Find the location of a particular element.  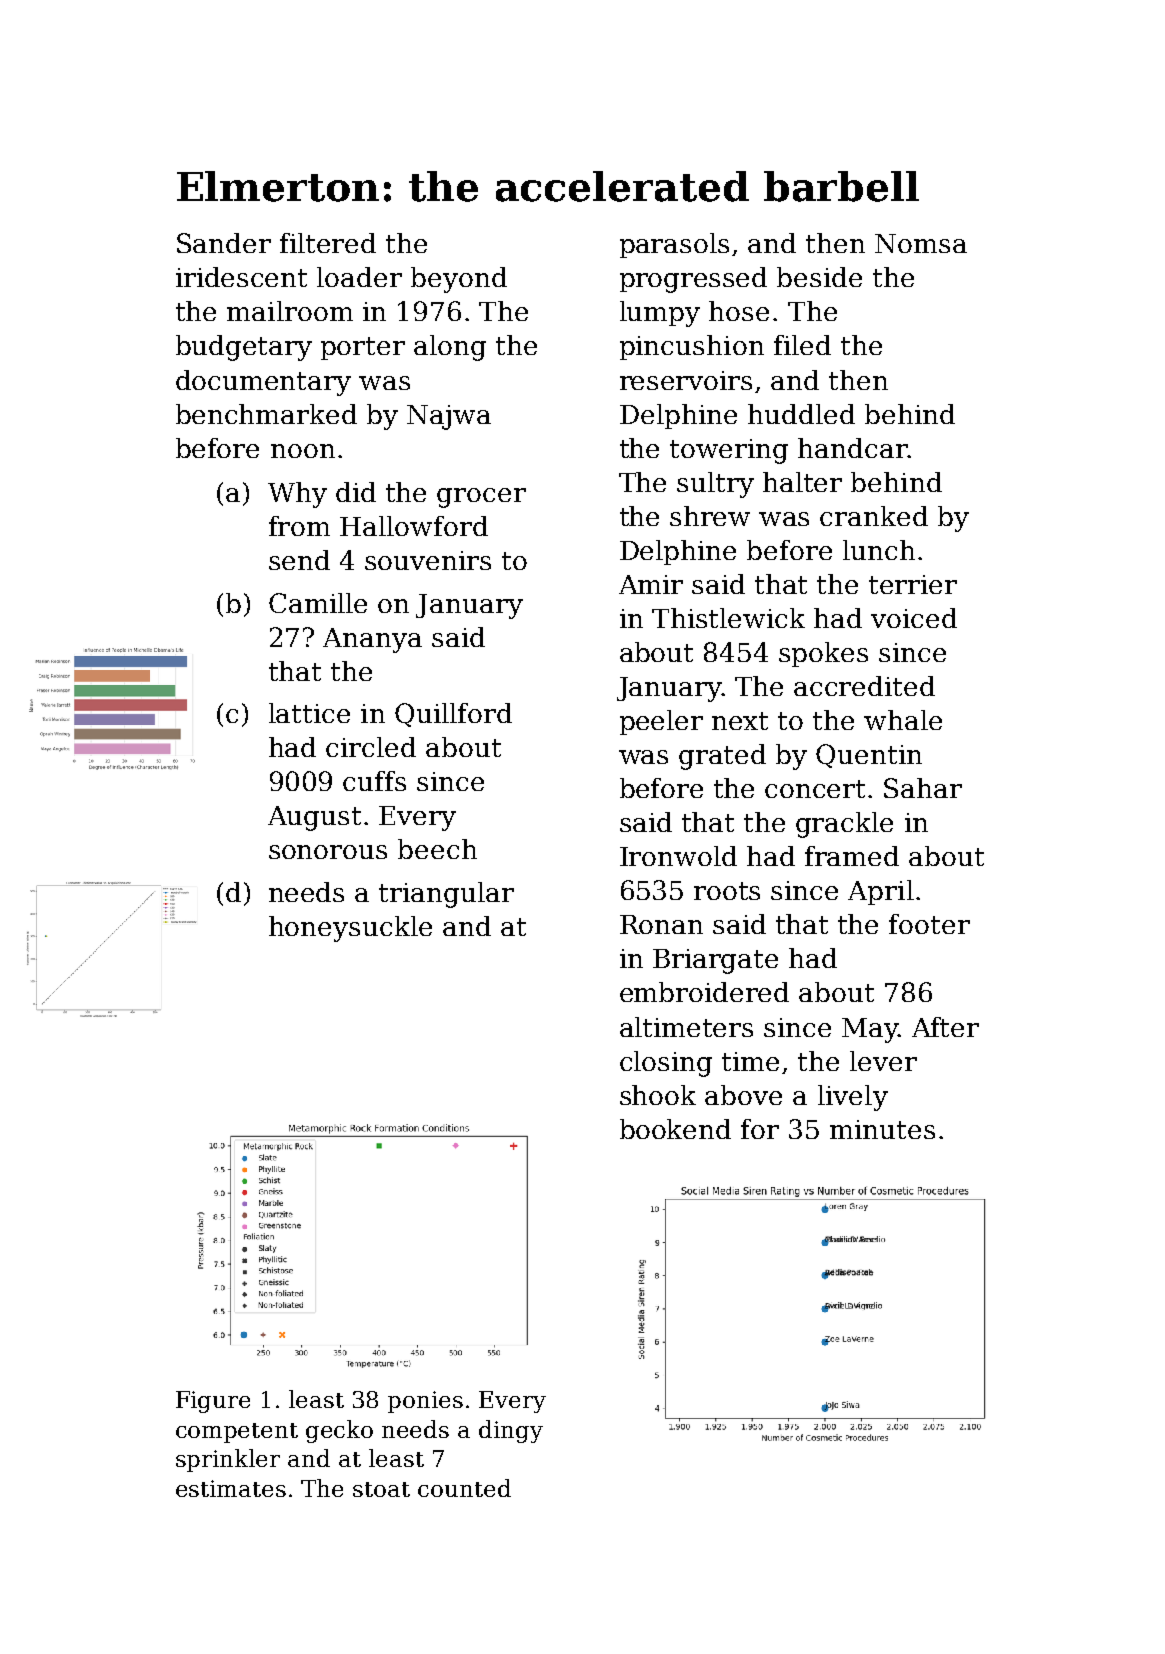

Figure is located at coordinates (213, 1402).
